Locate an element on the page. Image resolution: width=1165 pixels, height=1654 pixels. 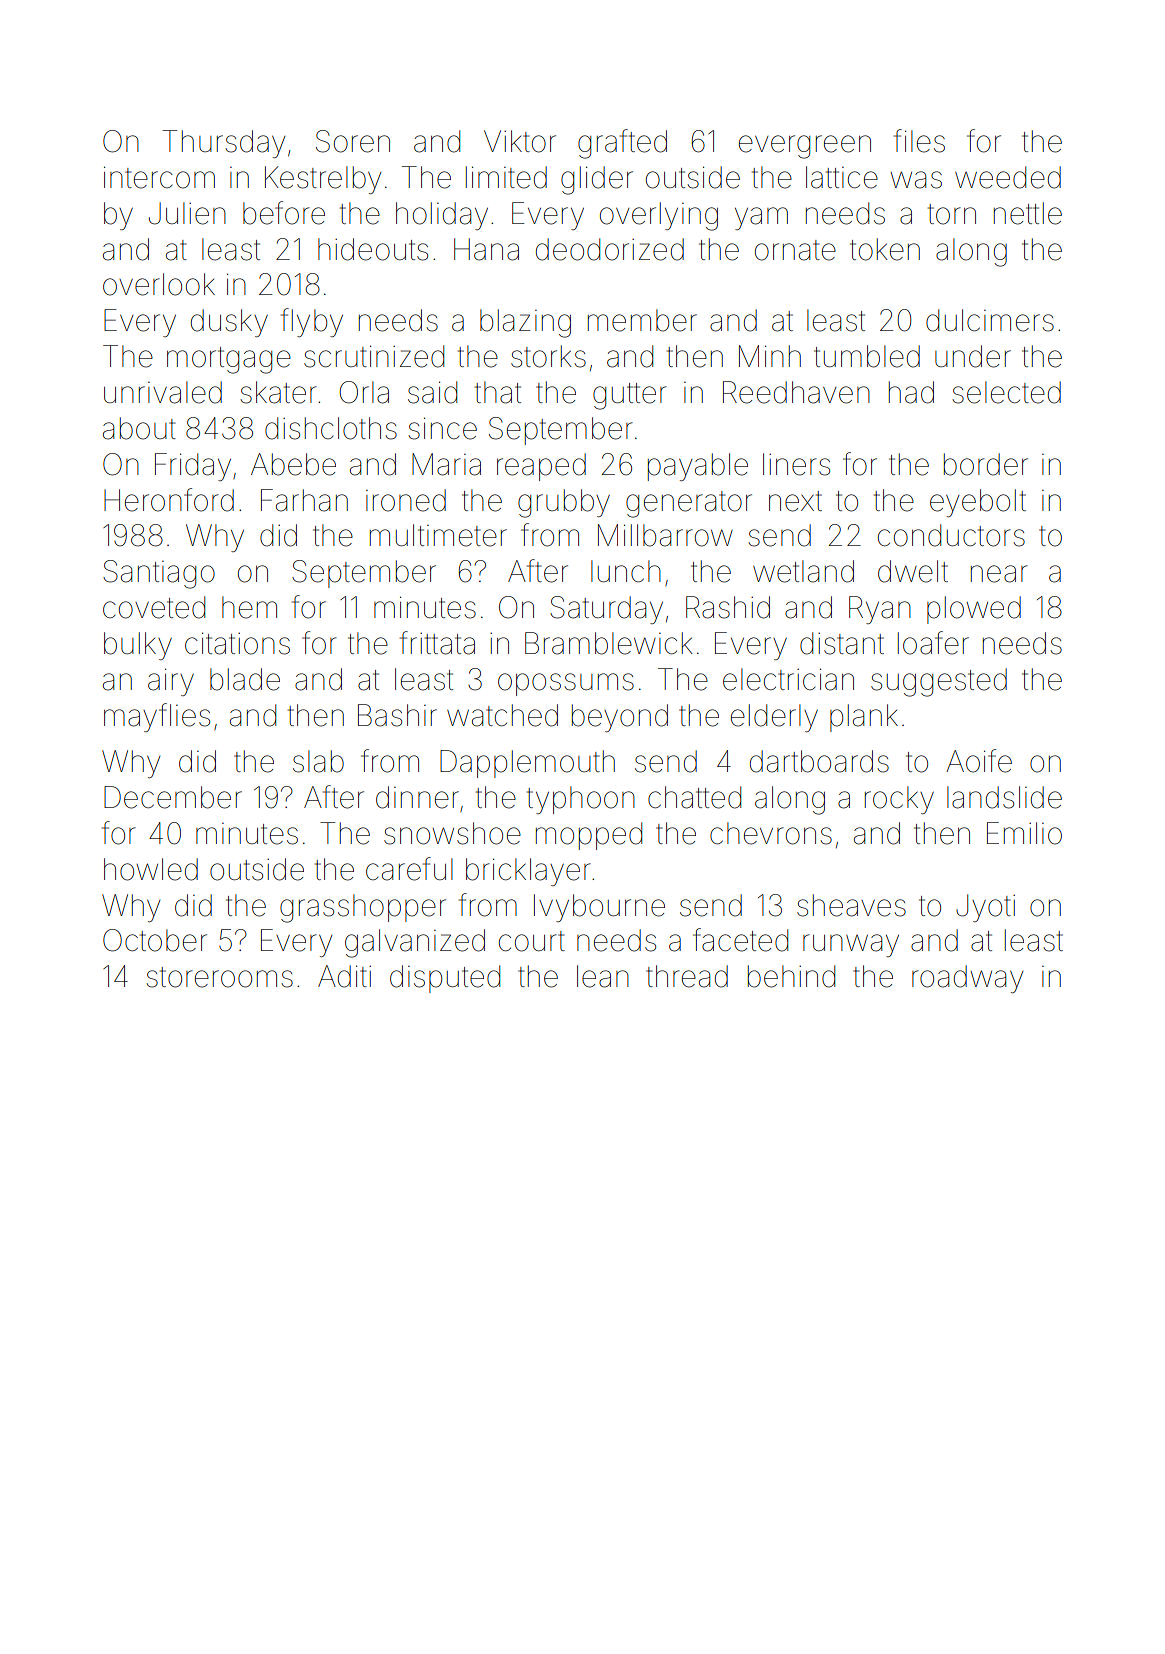
ornate is located at coordinates (795, 250).
